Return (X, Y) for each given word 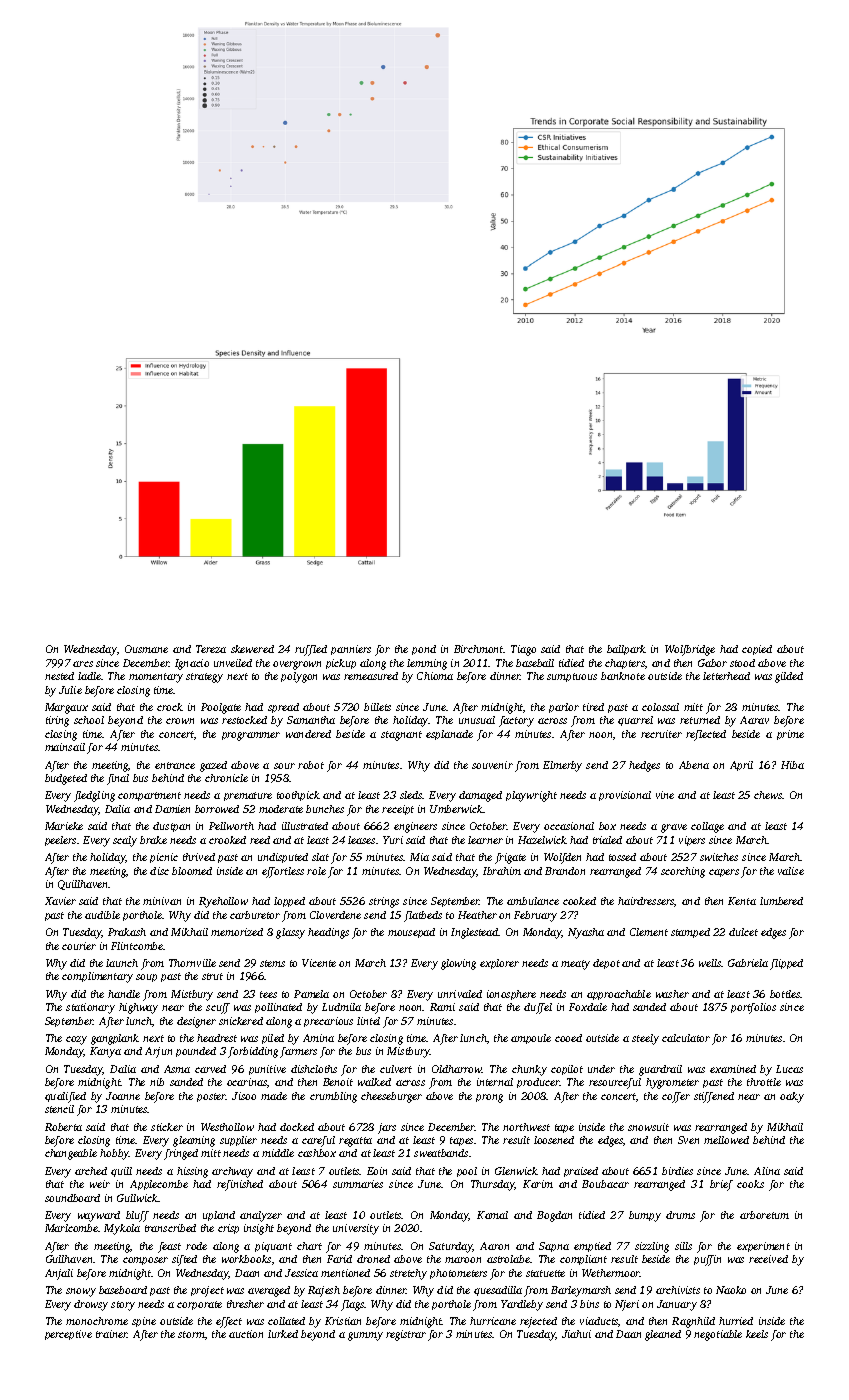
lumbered (781, 901)
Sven (688, 1140)
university (356, 1229)
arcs (83, 664)
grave (674, 828)
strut (212, 976)
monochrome (97, 1321)
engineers (415, 827)
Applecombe (159, 1185)
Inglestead (475, 933)
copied (757, 650)
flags (352, 1305)
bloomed (192, 871)
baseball (535, 663)
